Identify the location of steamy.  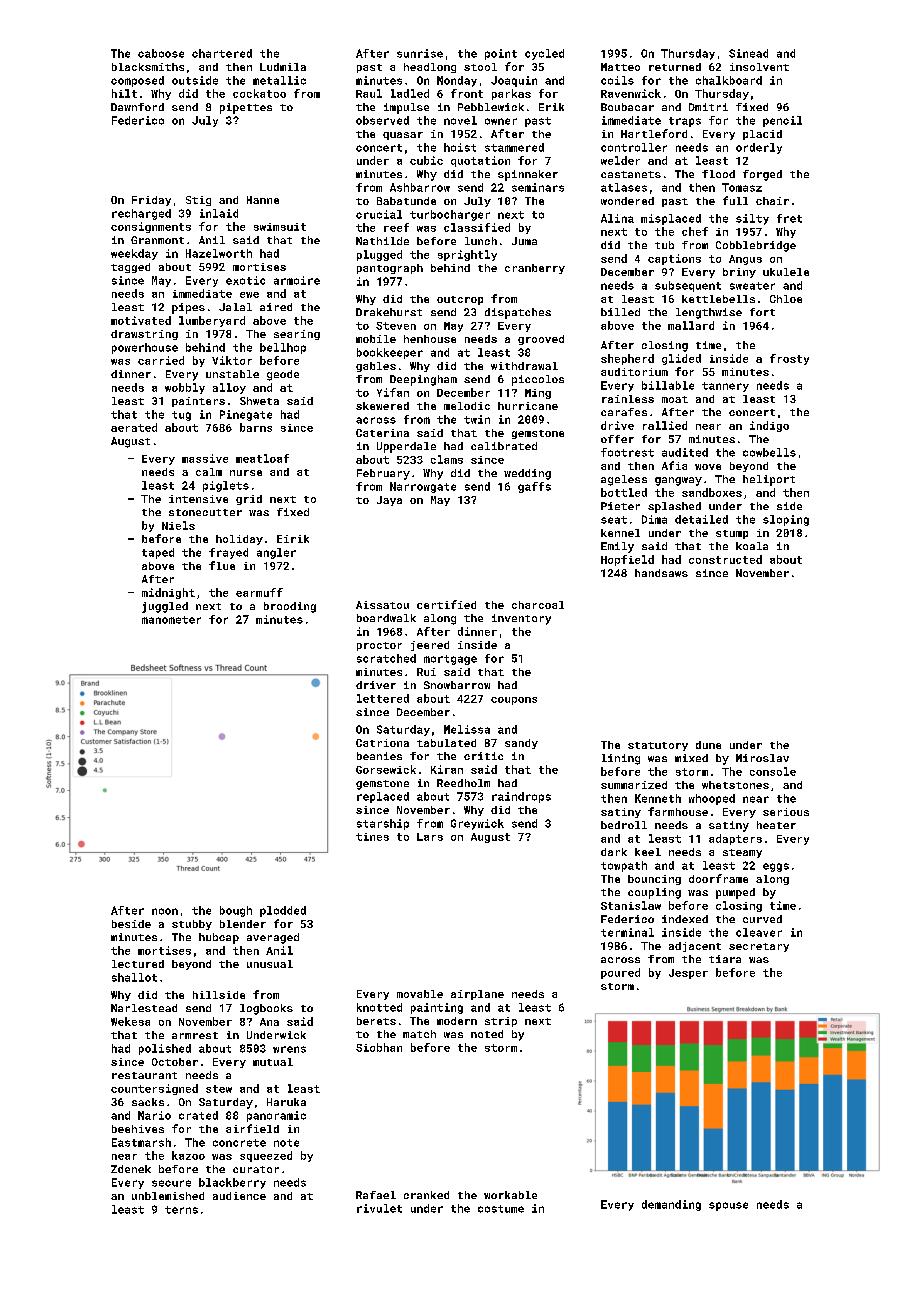
(742, 853).
